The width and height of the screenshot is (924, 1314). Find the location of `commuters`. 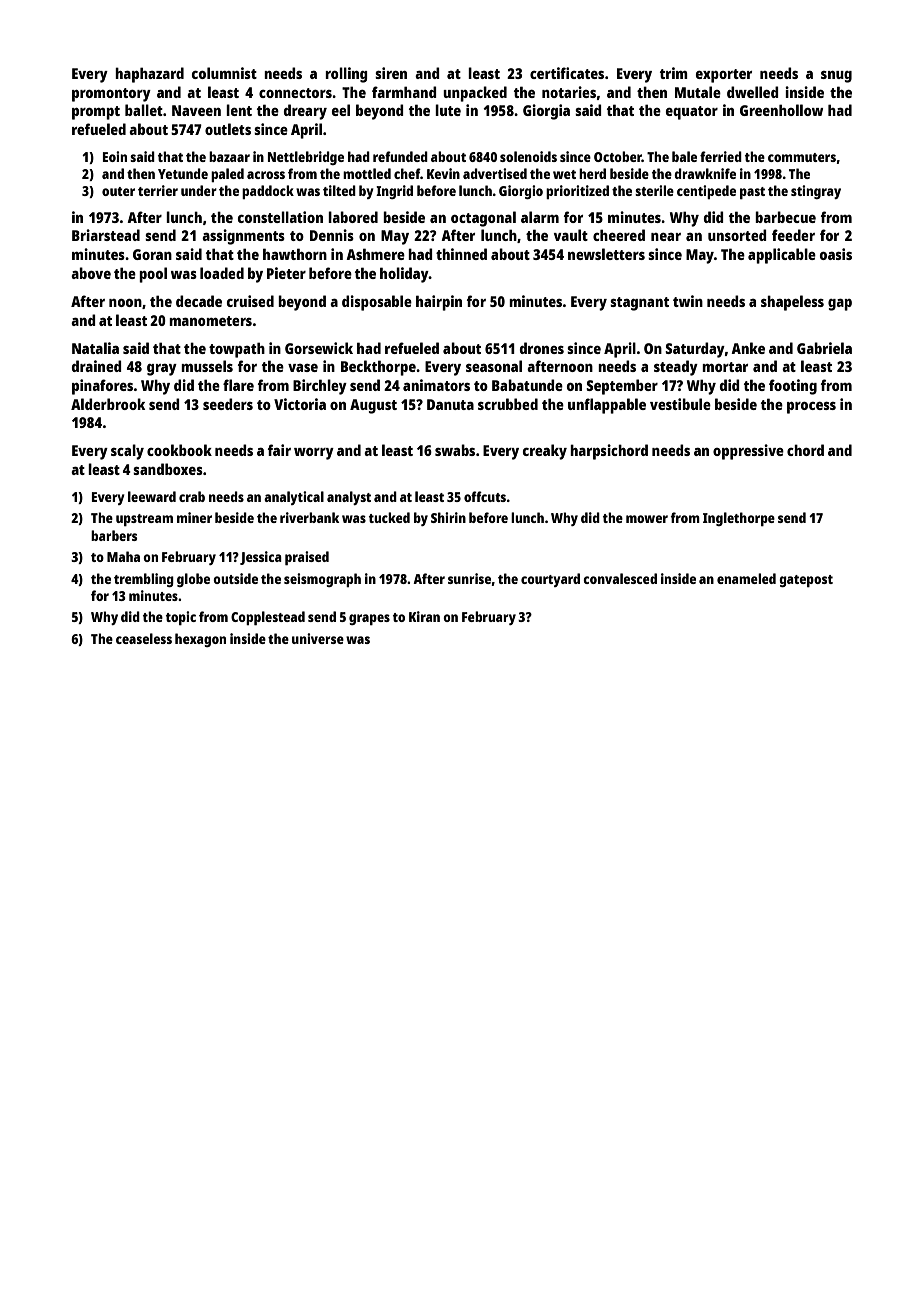

commuters is located at coordinates (802, 157).
